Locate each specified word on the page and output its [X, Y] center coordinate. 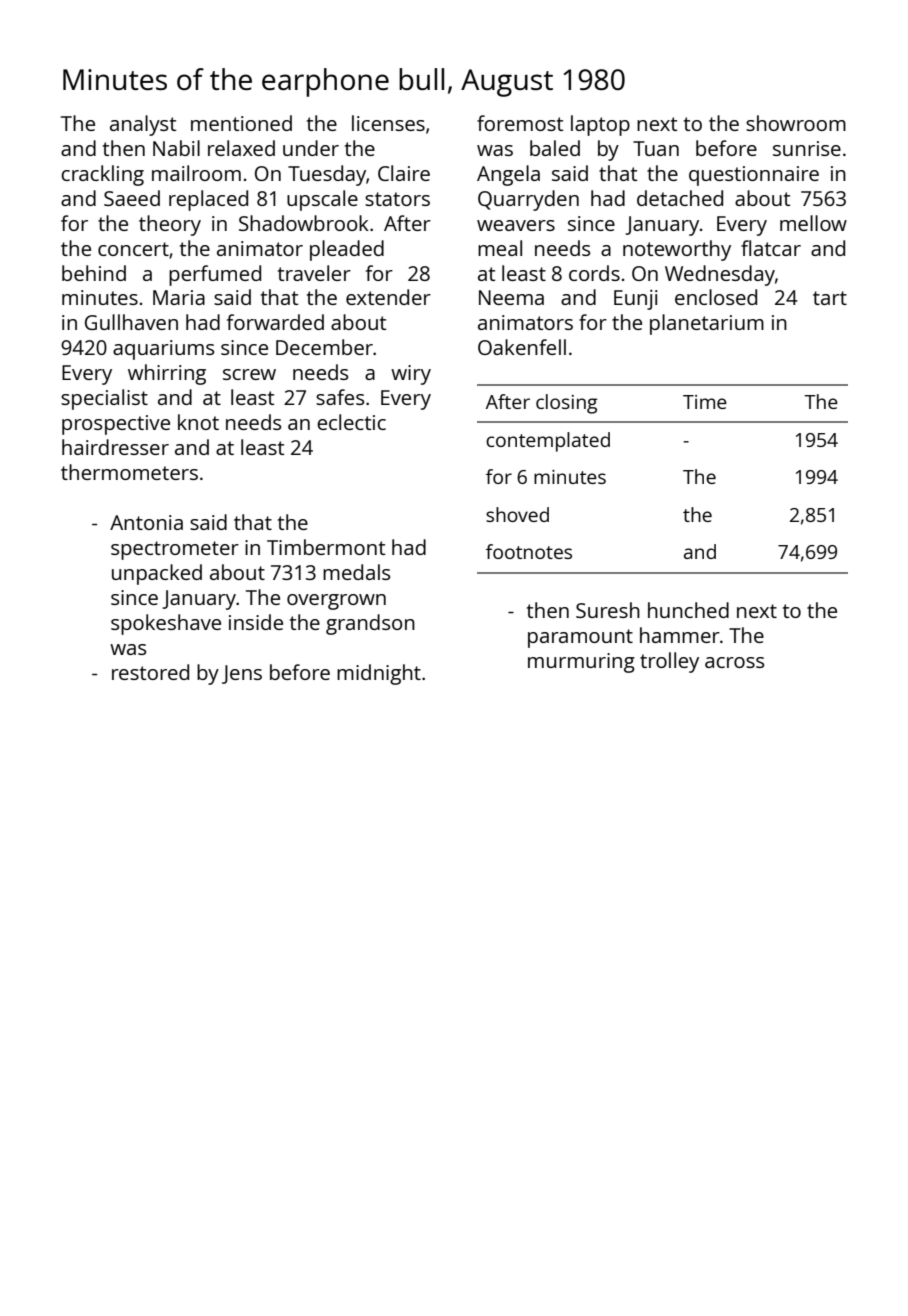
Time [705, 402]
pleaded [347, 250]
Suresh [608, 610]
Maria [179, 297]
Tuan [656, 148]
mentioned [241, 123]
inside [256, 622]
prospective [116, 425]
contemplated [548, 442]
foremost [520, 123]
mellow [813, 223]
